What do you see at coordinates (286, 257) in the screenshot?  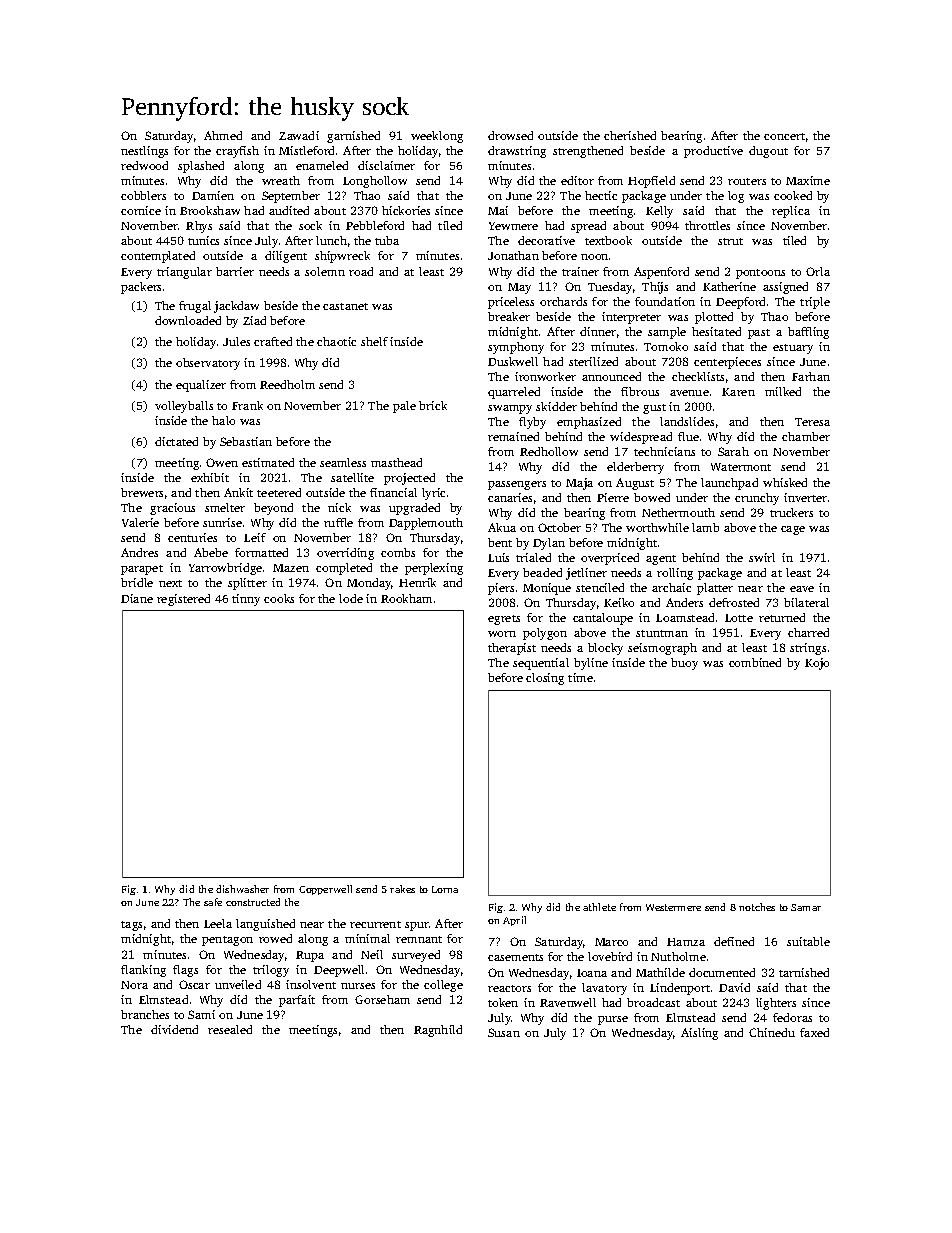 I see `diligent` at bounding box center [286, 257].
